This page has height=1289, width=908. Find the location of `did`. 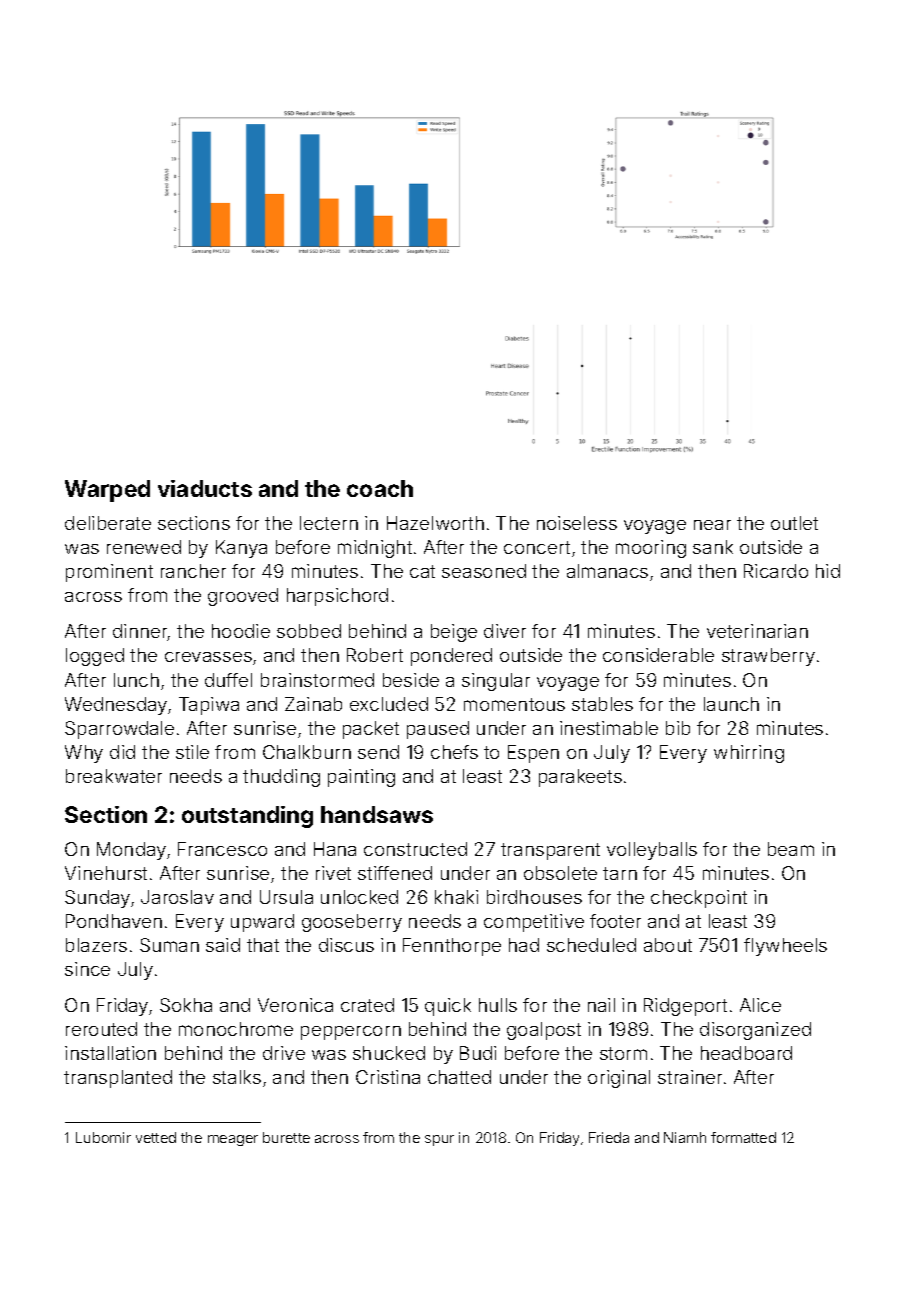

did is located at coordinates (122, 752).
